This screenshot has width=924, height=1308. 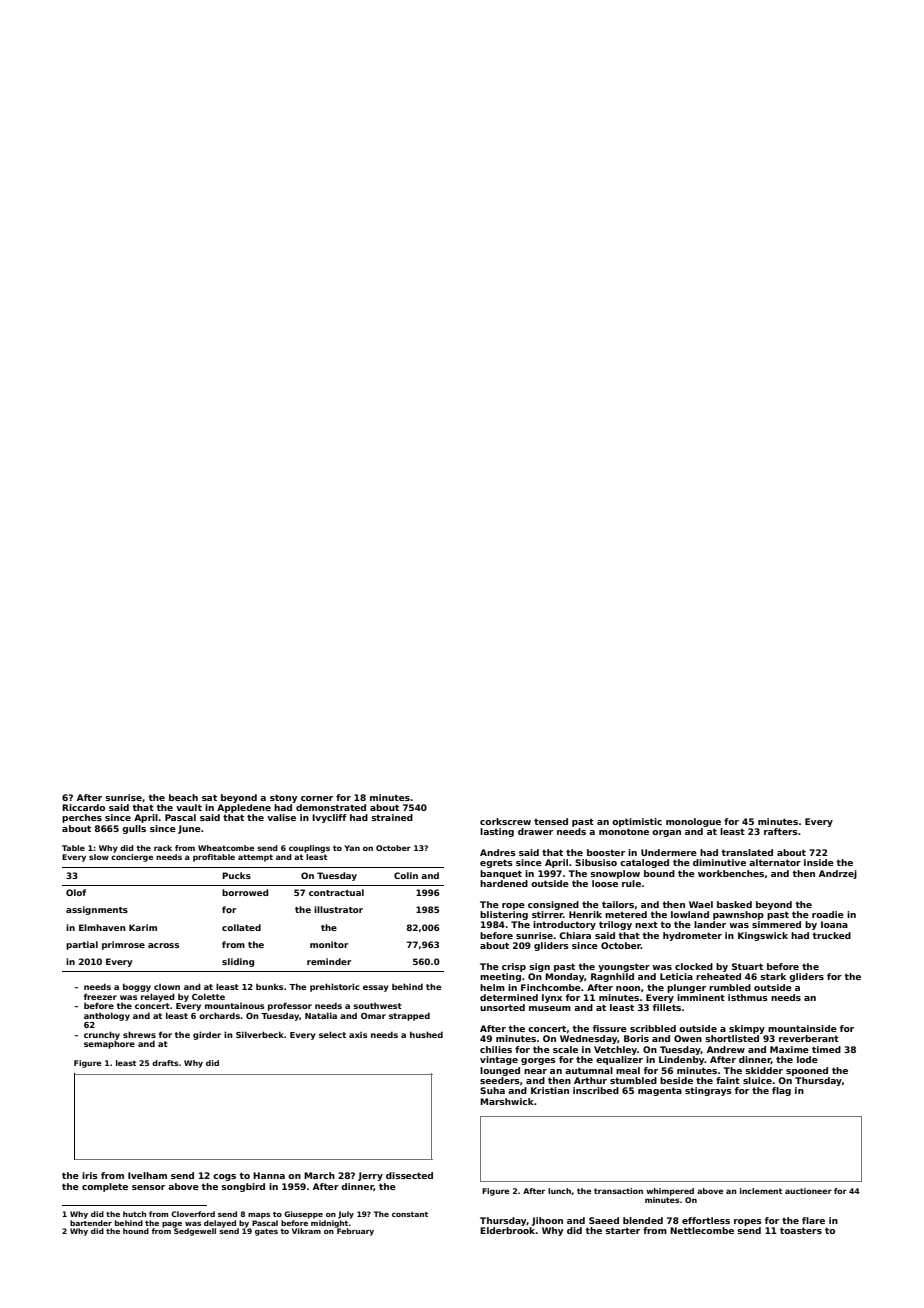 I want to click on Riccardo, so click(x=83, y=807).
